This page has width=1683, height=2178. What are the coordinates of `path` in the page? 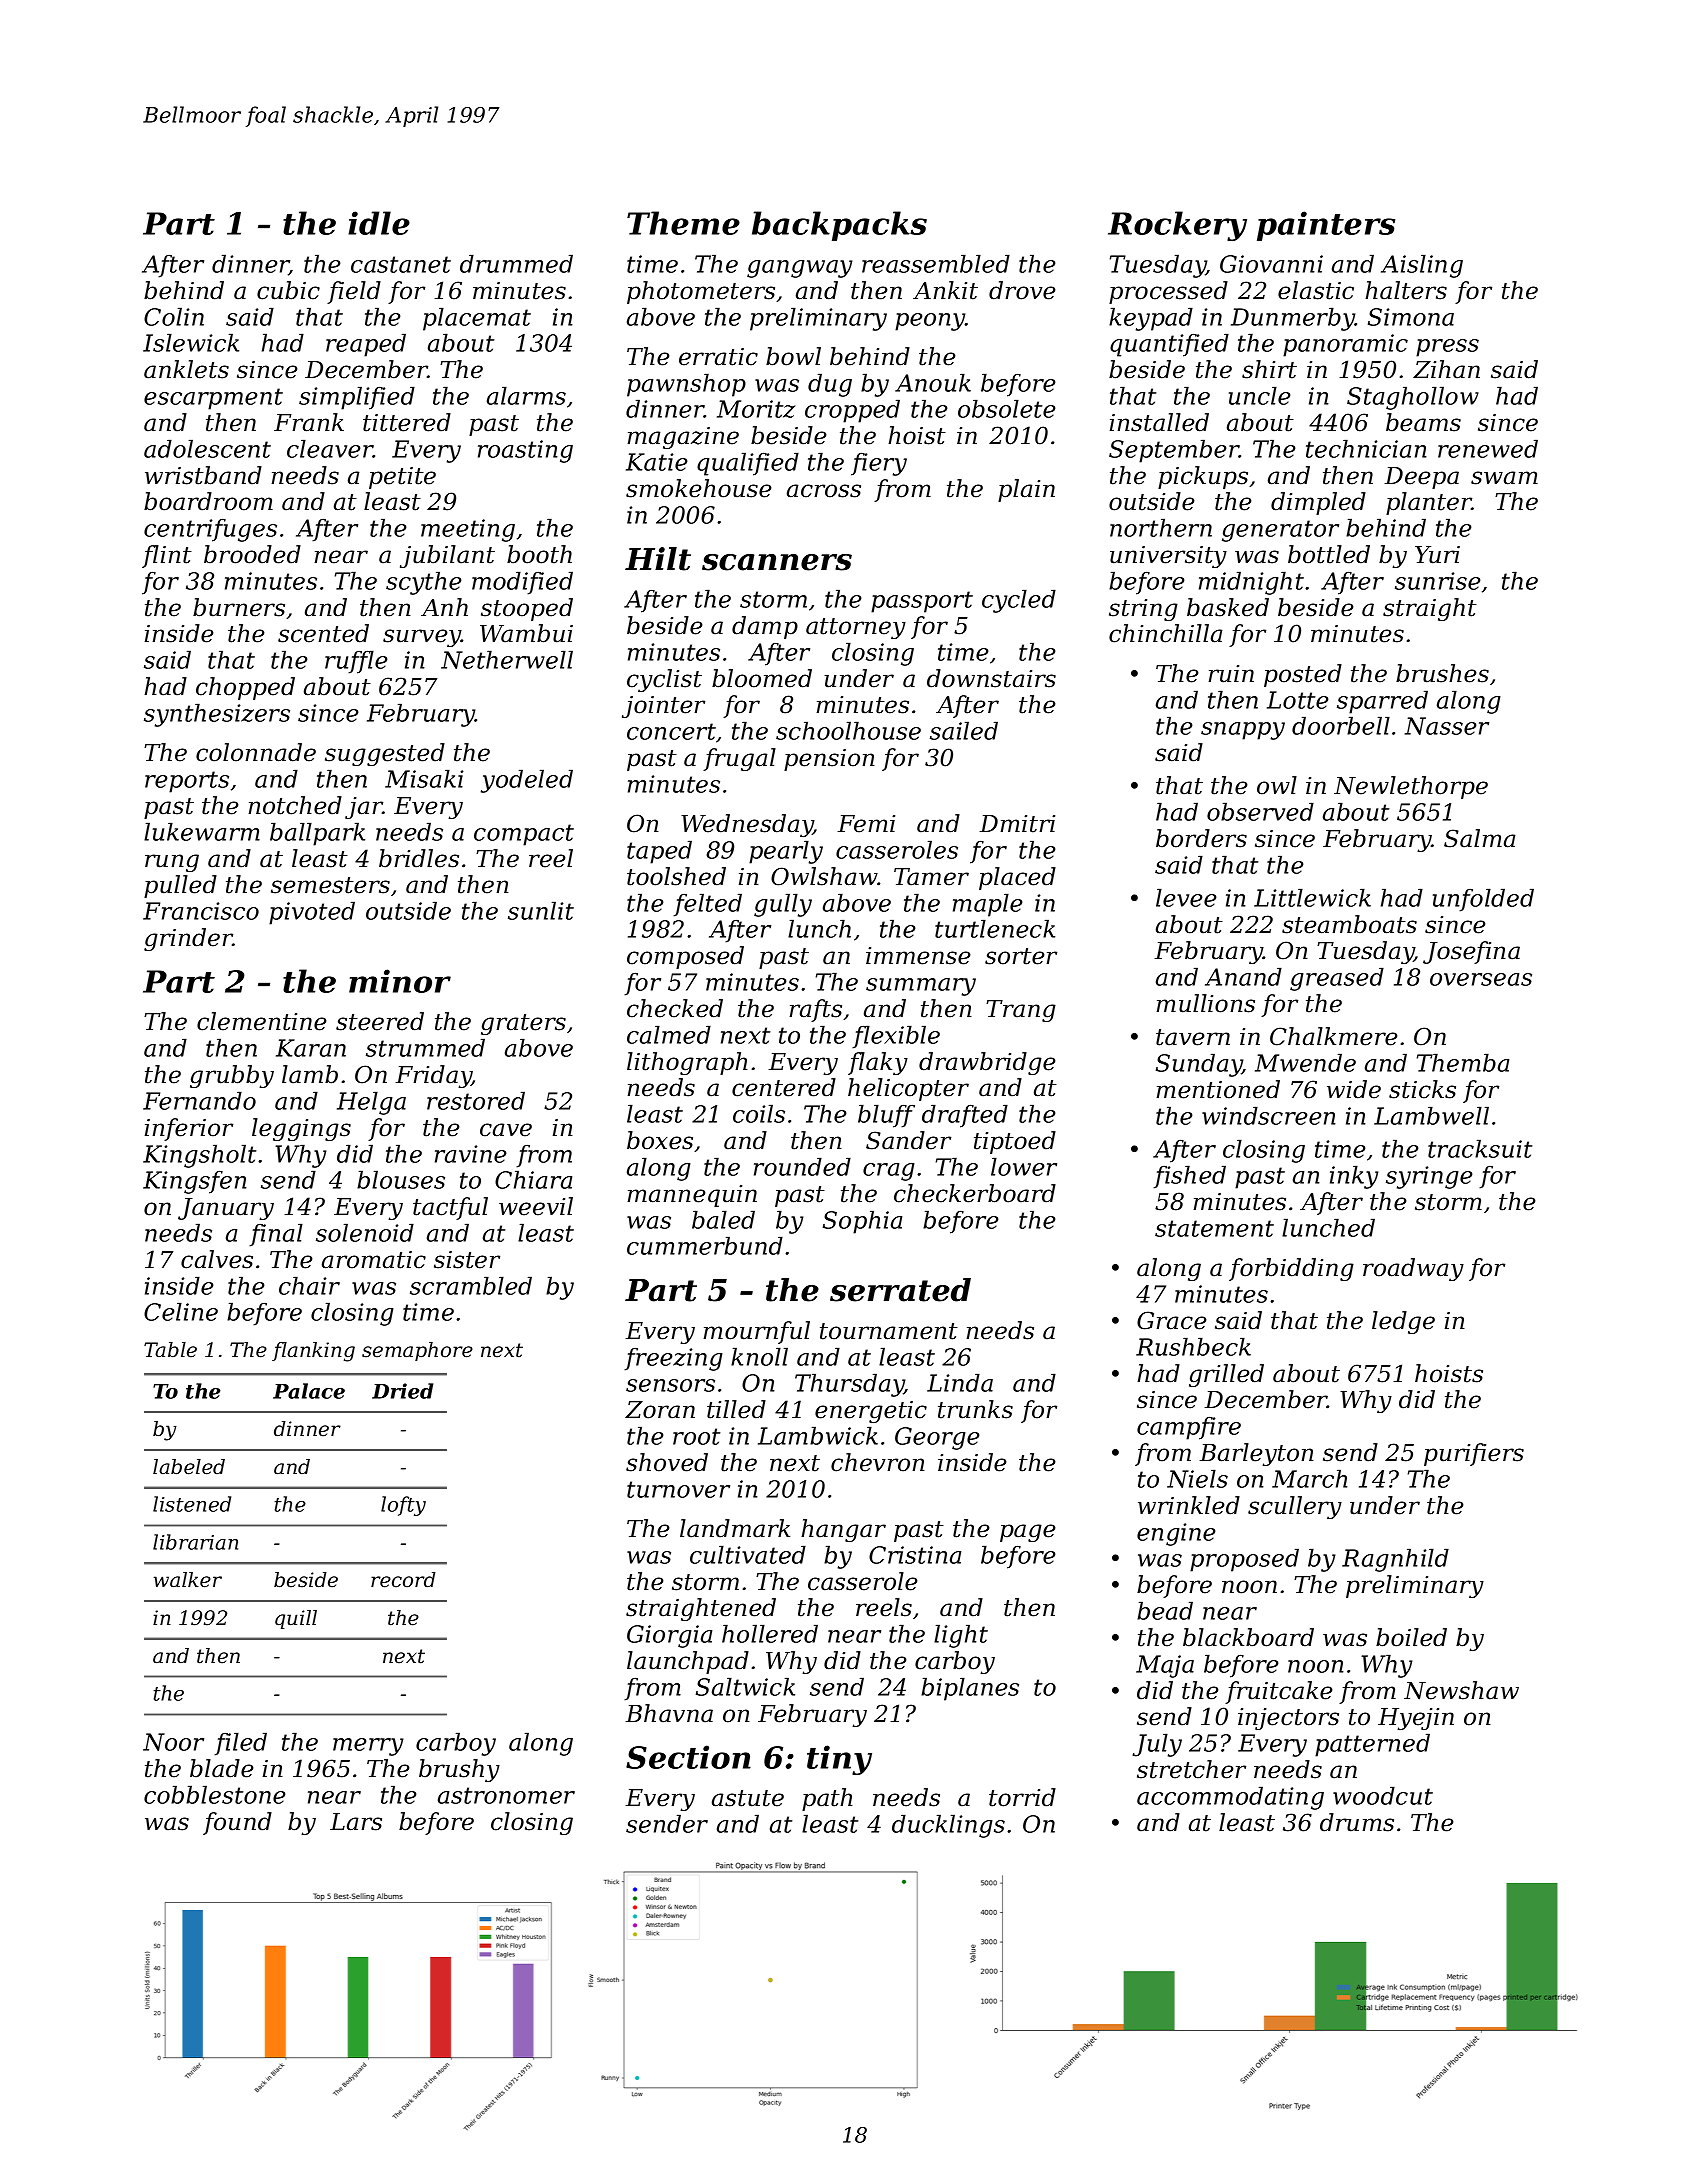 It's located at (827, 1799).
